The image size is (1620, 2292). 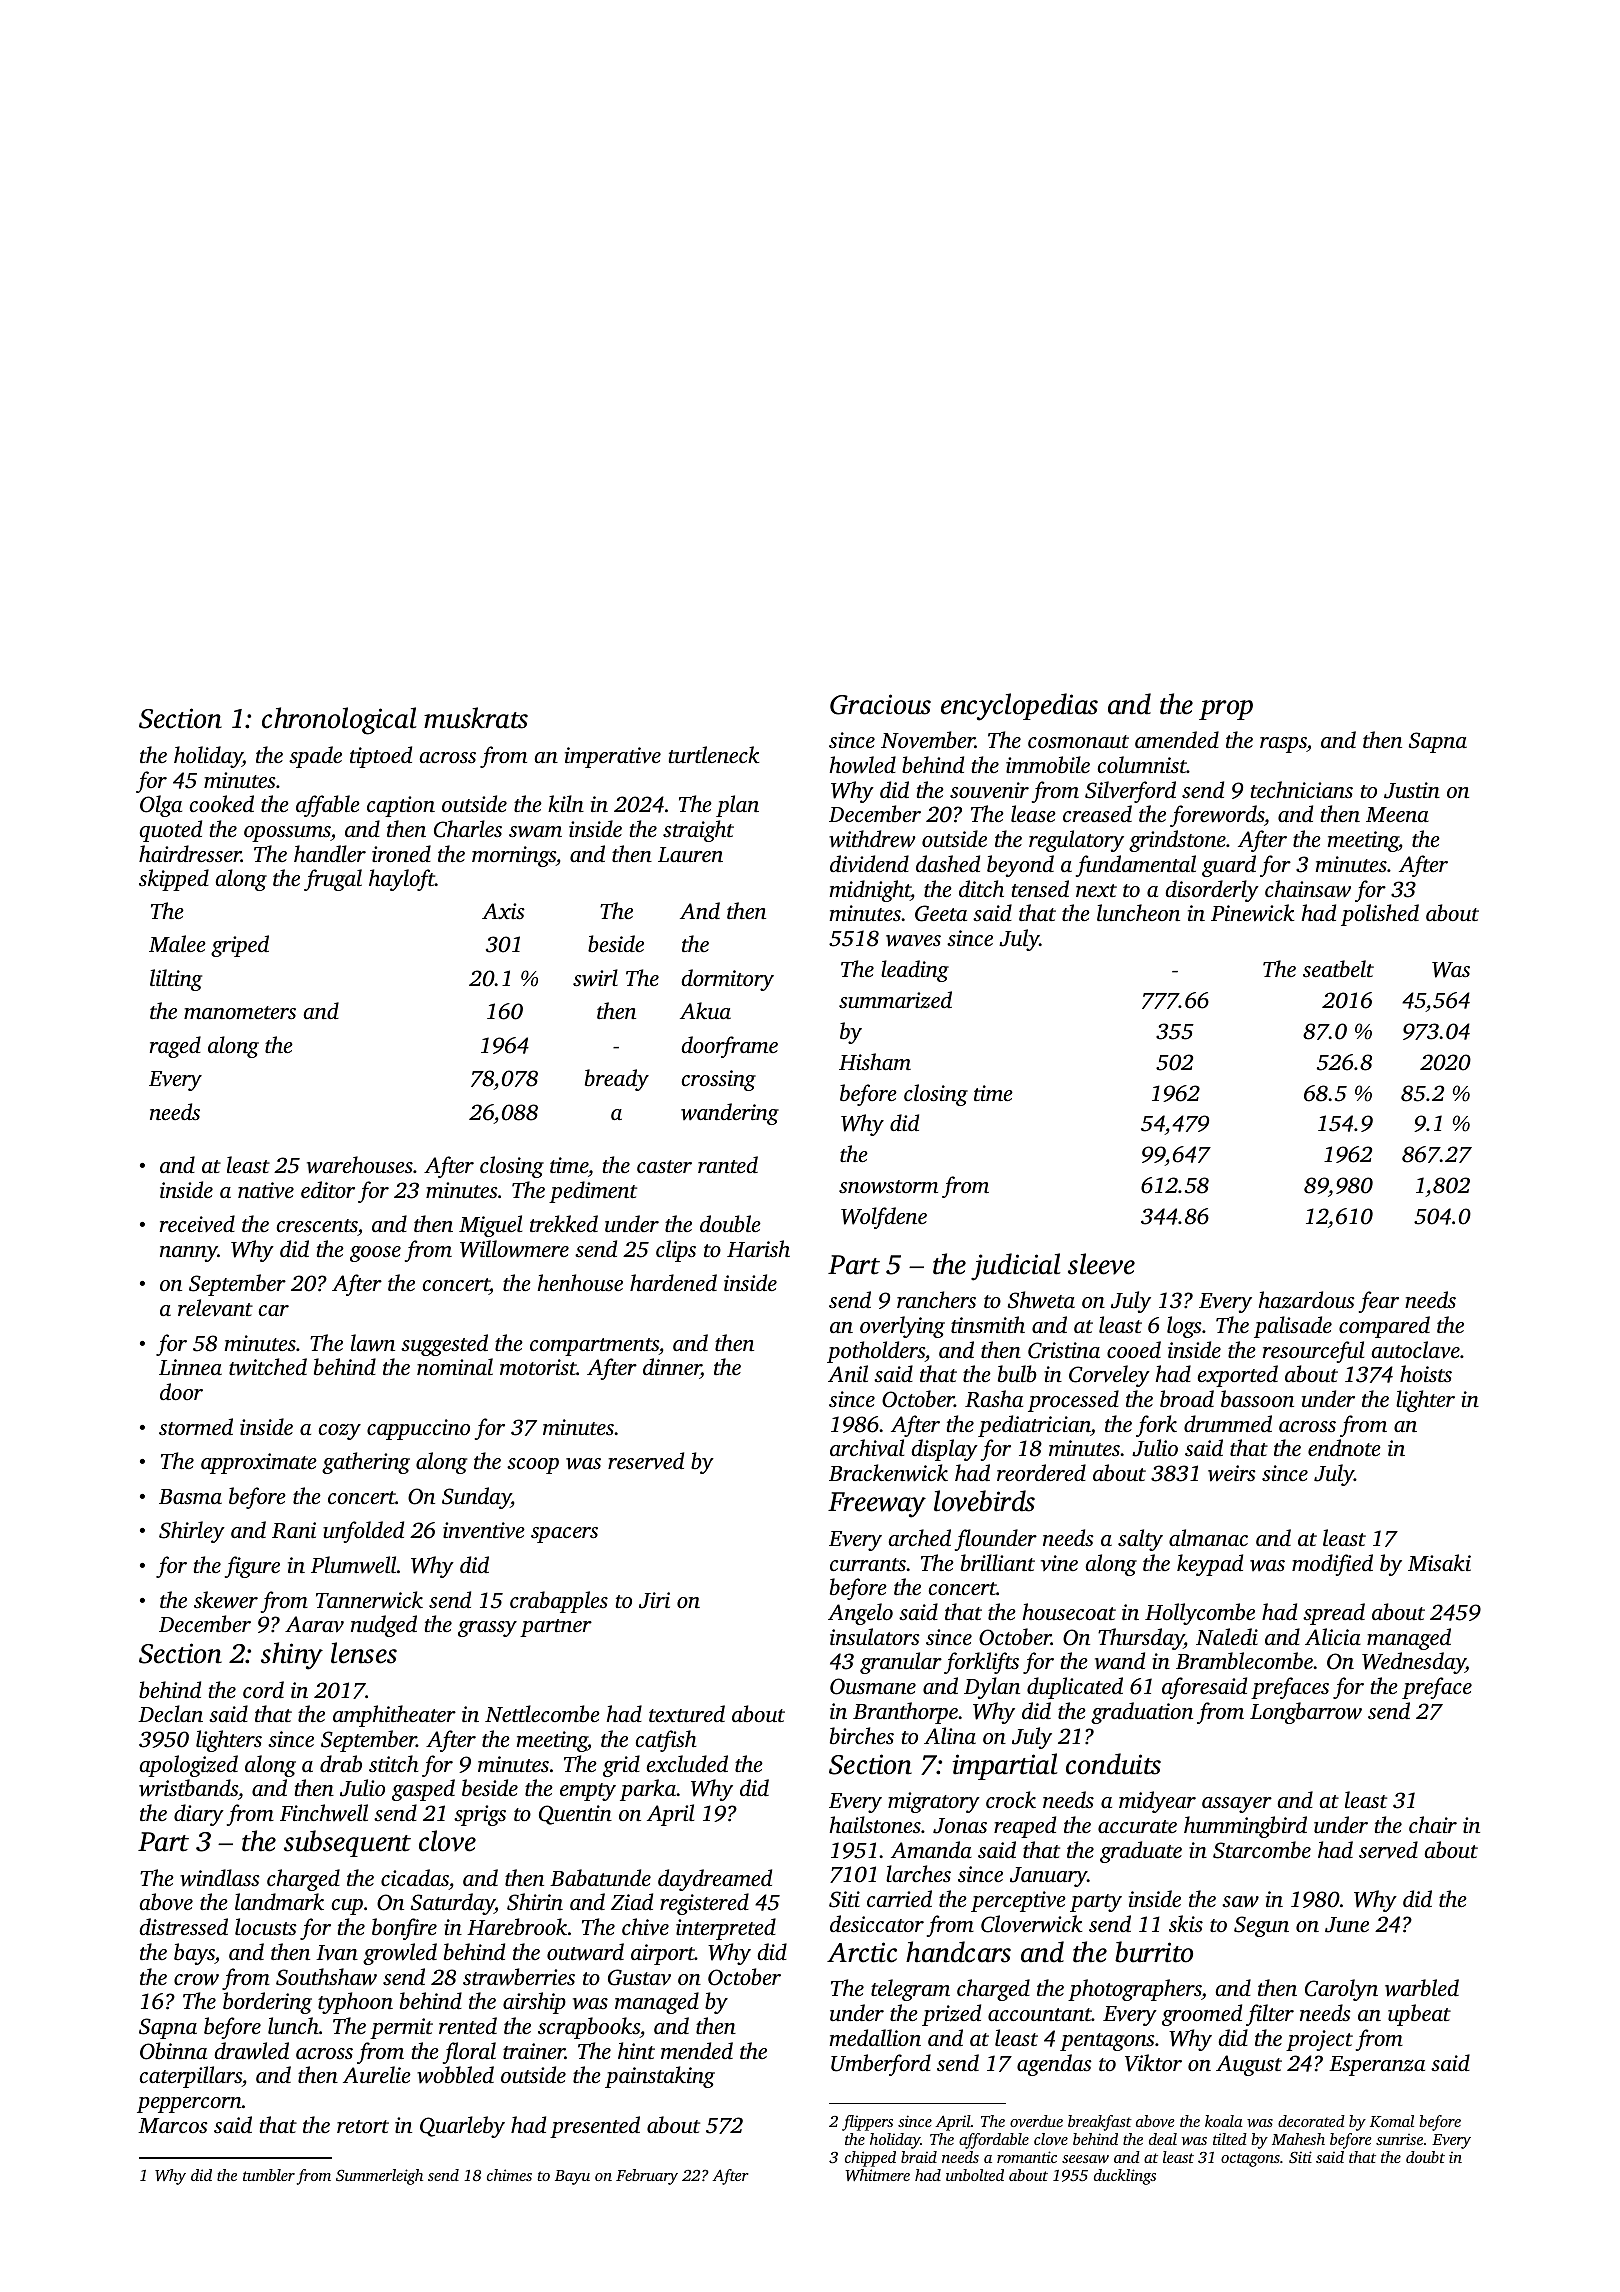 I want to click on logs, so click(x=1184, y=1327).
